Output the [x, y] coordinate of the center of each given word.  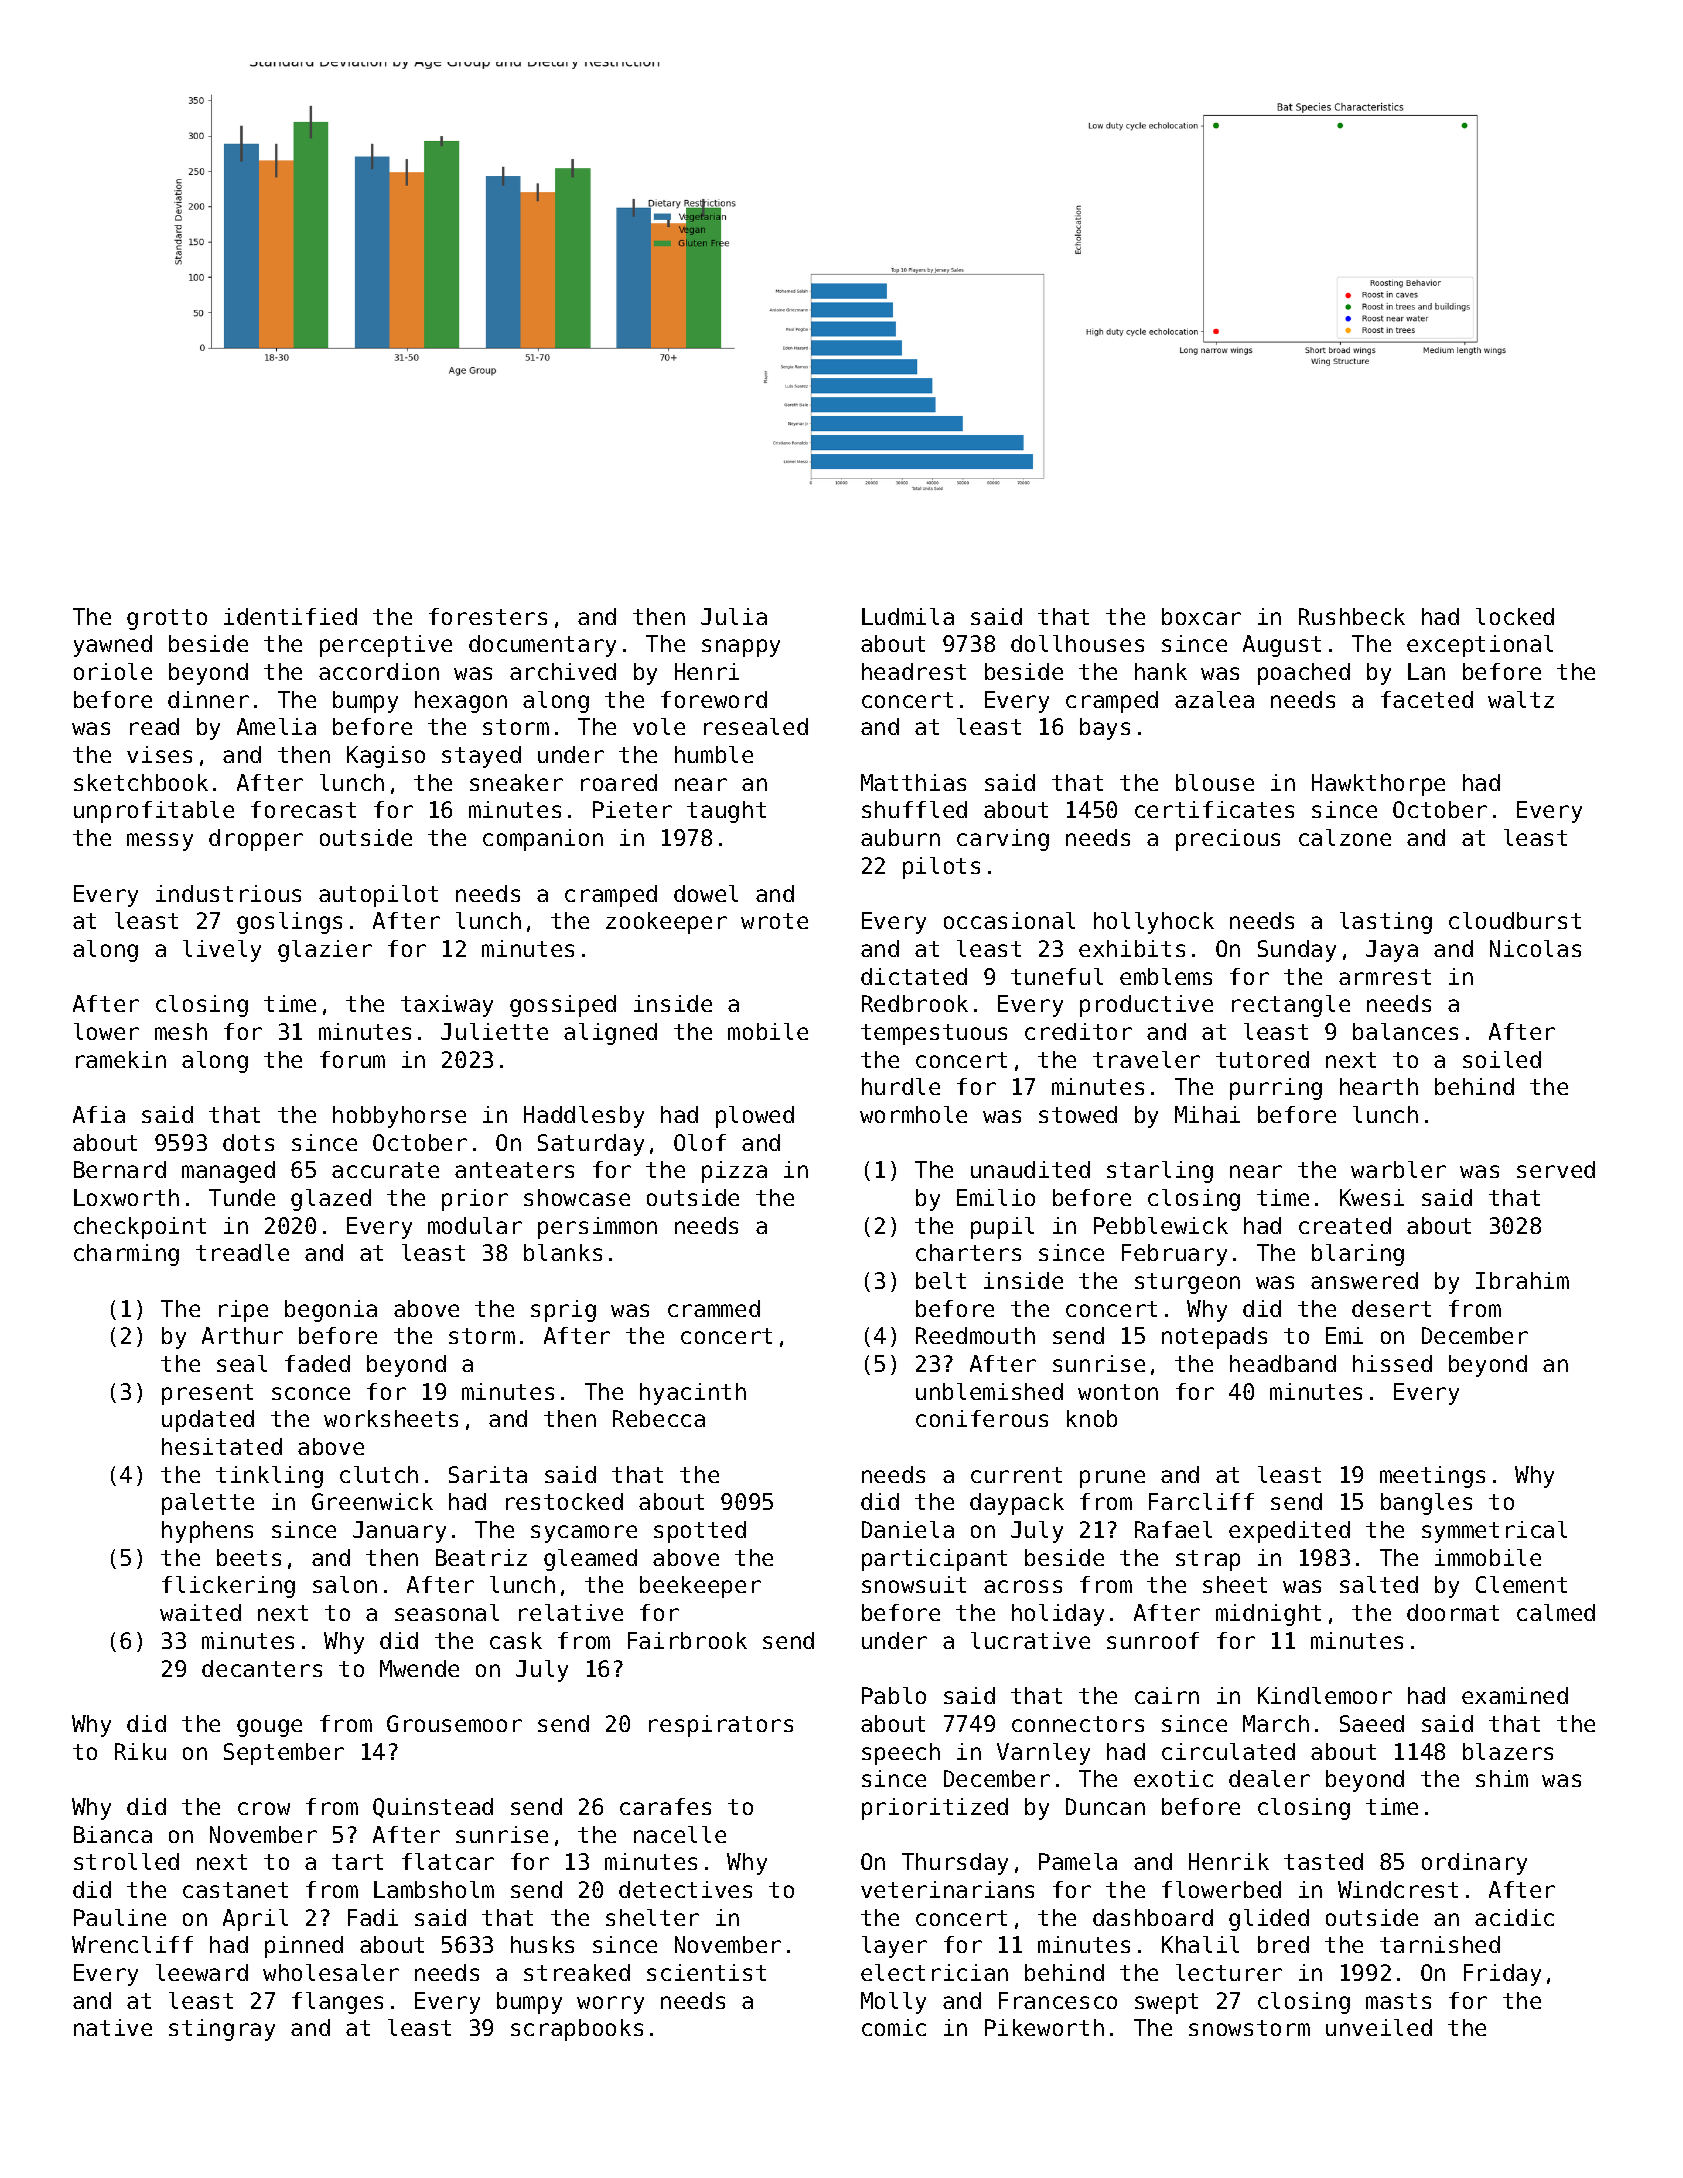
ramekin [121, 1059]
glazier [325, 951]
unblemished [989, 1391]
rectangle [1291, 1006]
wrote [774, 921]
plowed [755, 1117]
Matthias [913, 782]
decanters [262, 1668]
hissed [1392, 1363]
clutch [379, 1474]
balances [1405, 1031]
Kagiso [386, 757]
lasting [1386, 923]
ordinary [1474, 1864]
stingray [222, 2030]
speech [901, 1754]
